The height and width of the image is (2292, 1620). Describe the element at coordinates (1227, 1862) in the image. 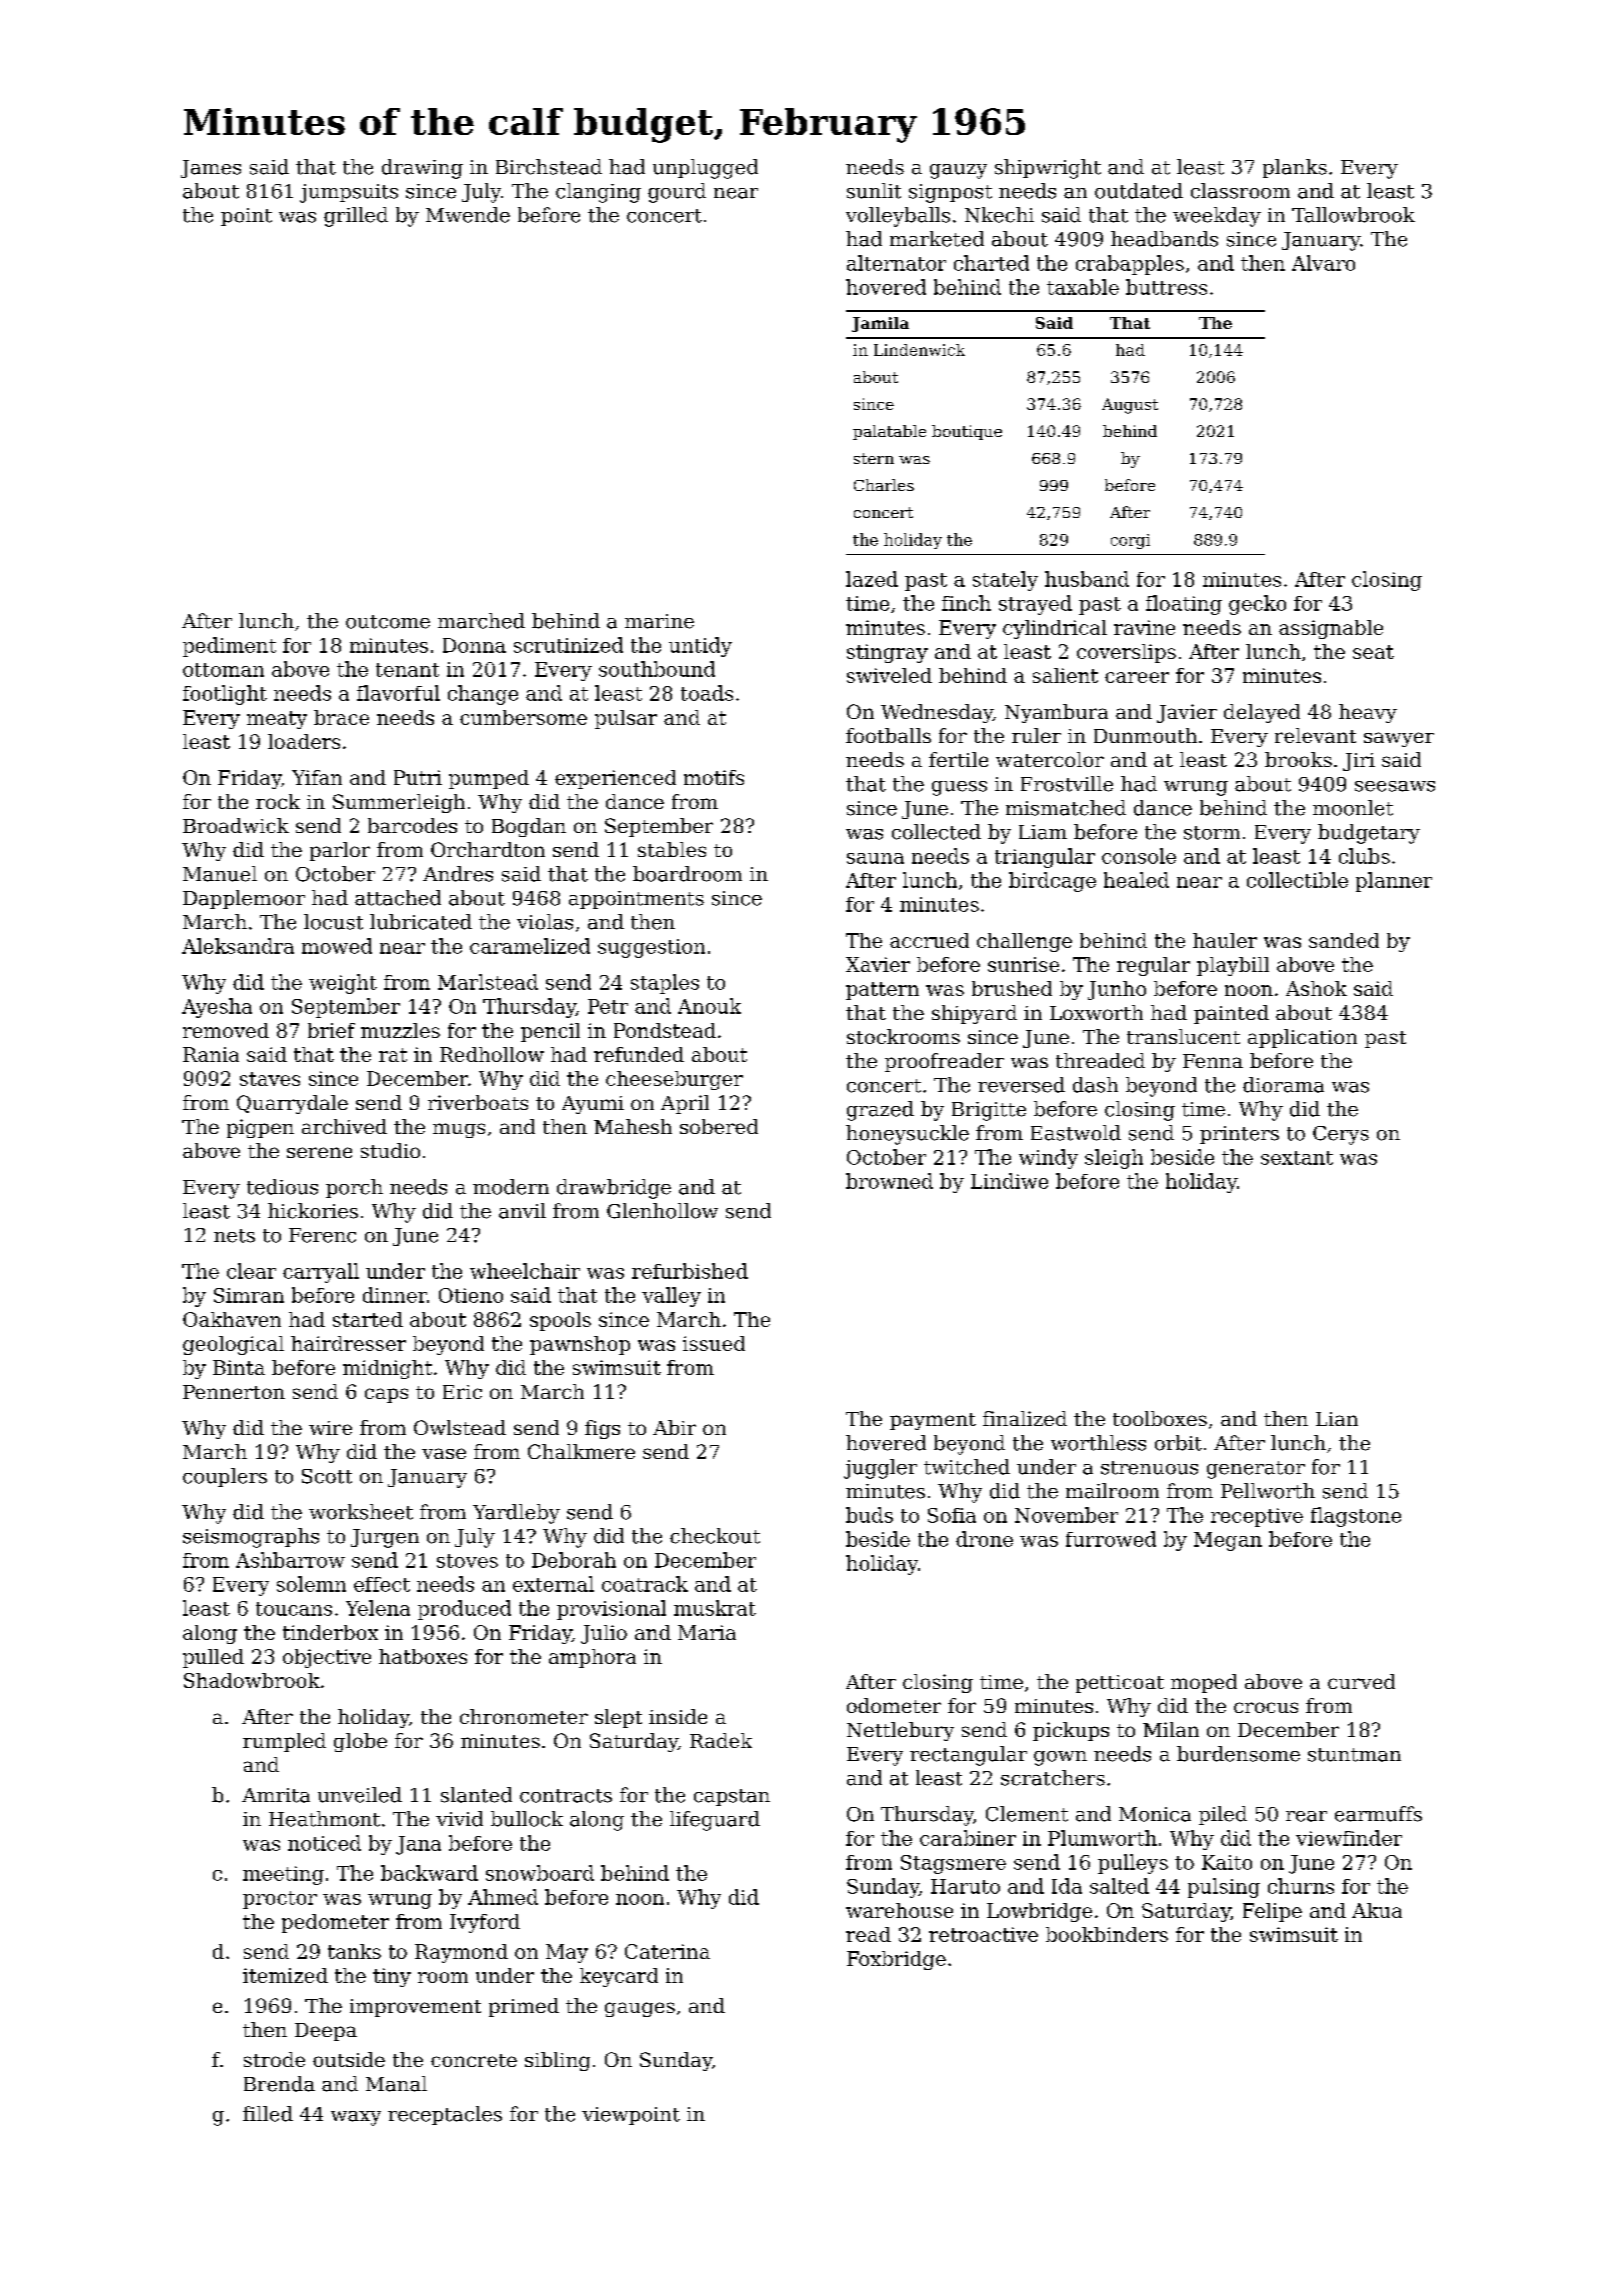

I see `Kaito` at that location.
